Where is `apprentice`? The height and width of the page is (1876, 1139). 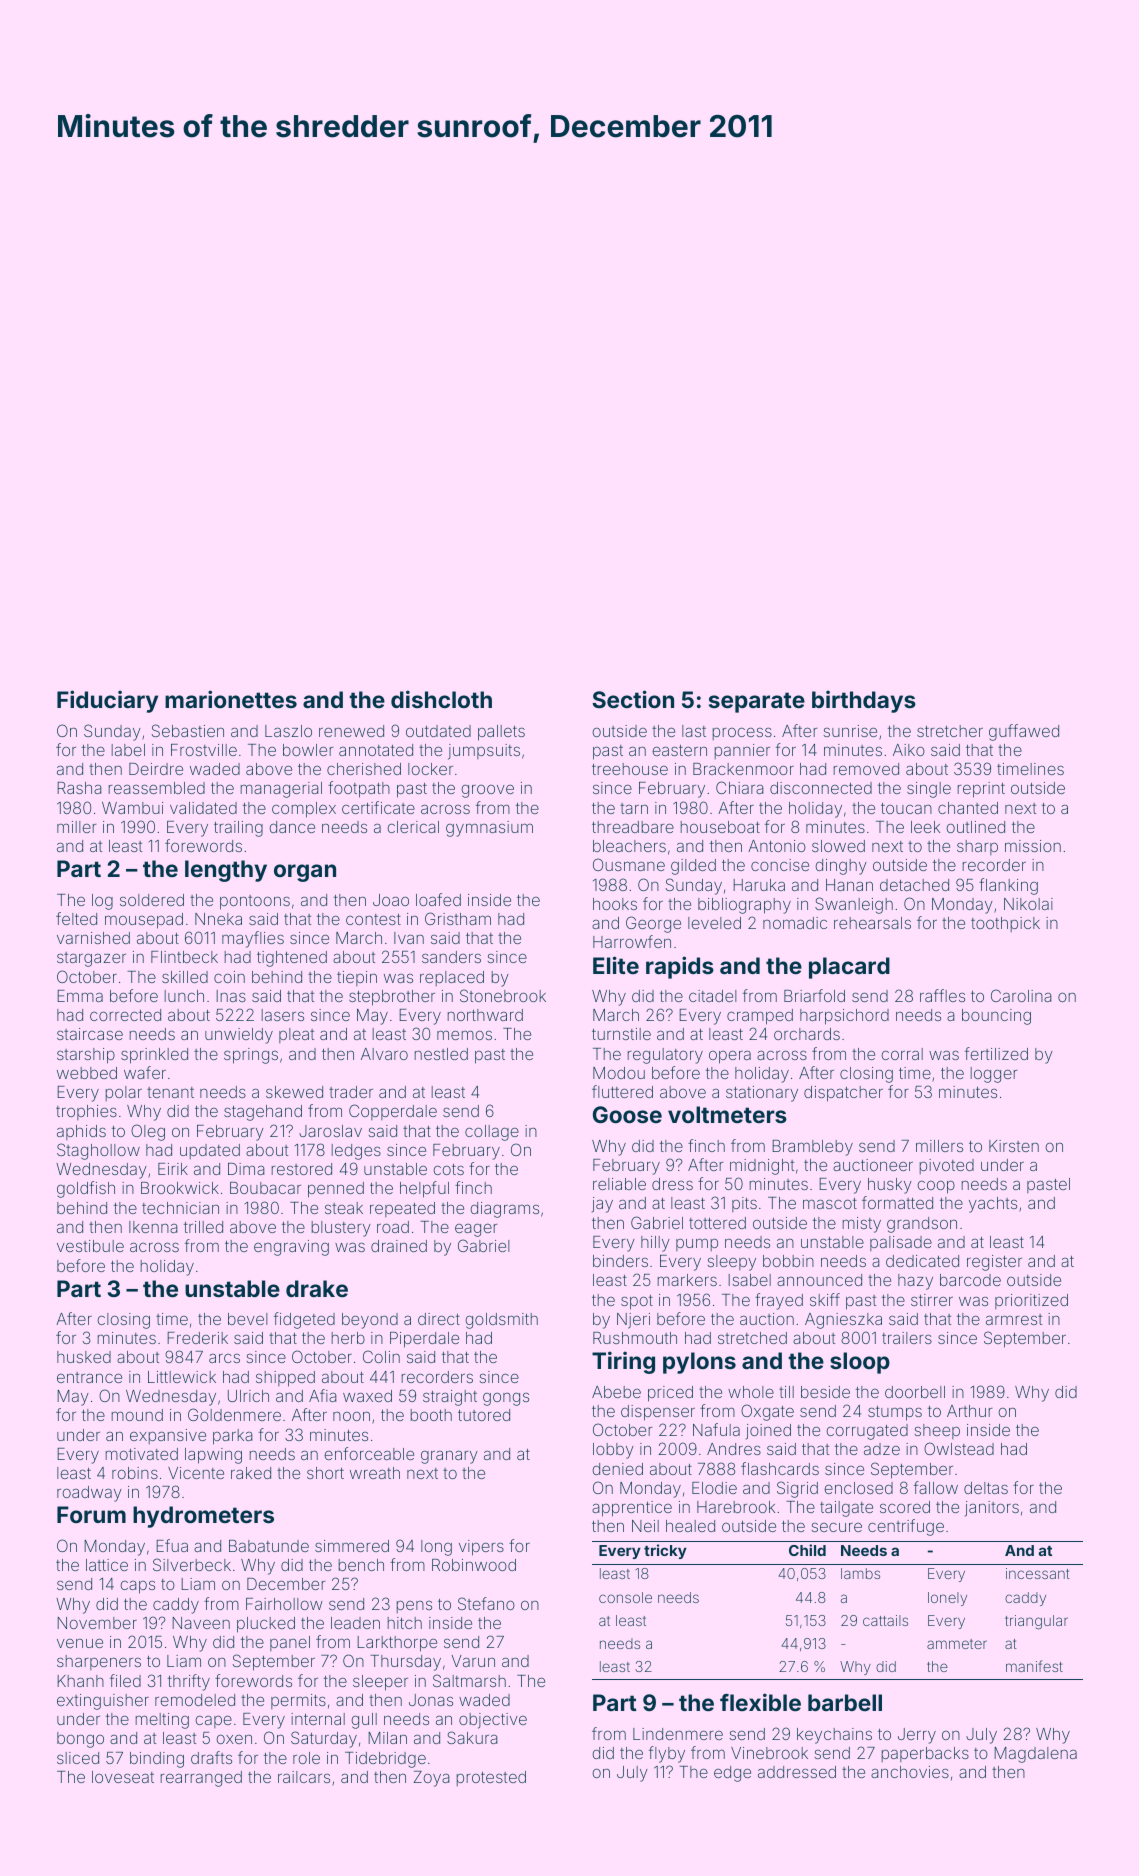 apprentice is located at coordinates (632, 1509).
